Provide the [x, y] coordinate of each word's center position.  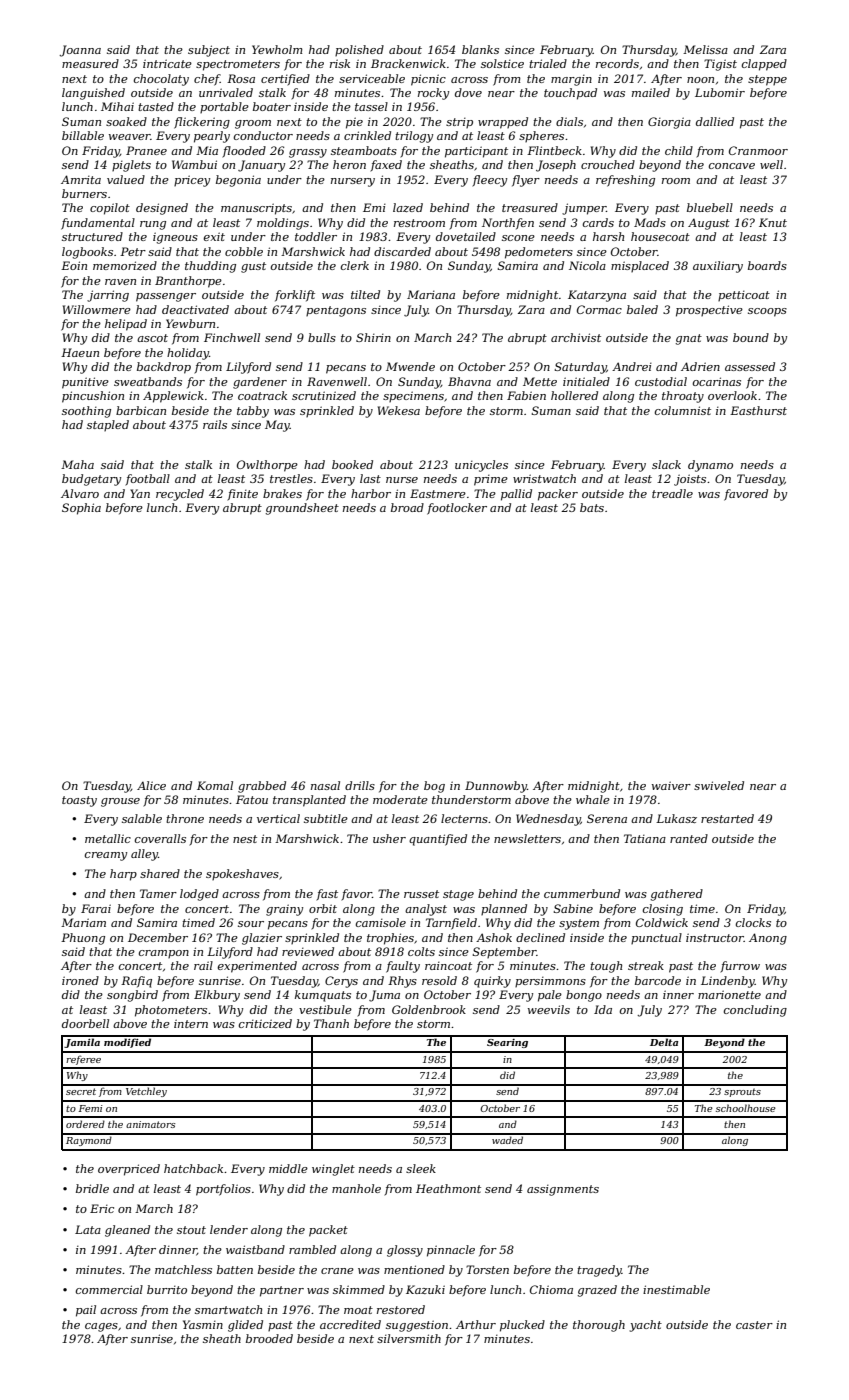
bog [434, 787]
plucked [522, 1326]
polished [359, 50]
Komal [215, 785]
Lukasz [676, 818]
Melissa [705, 49]
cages [101, 1327]
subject [209, 51]
